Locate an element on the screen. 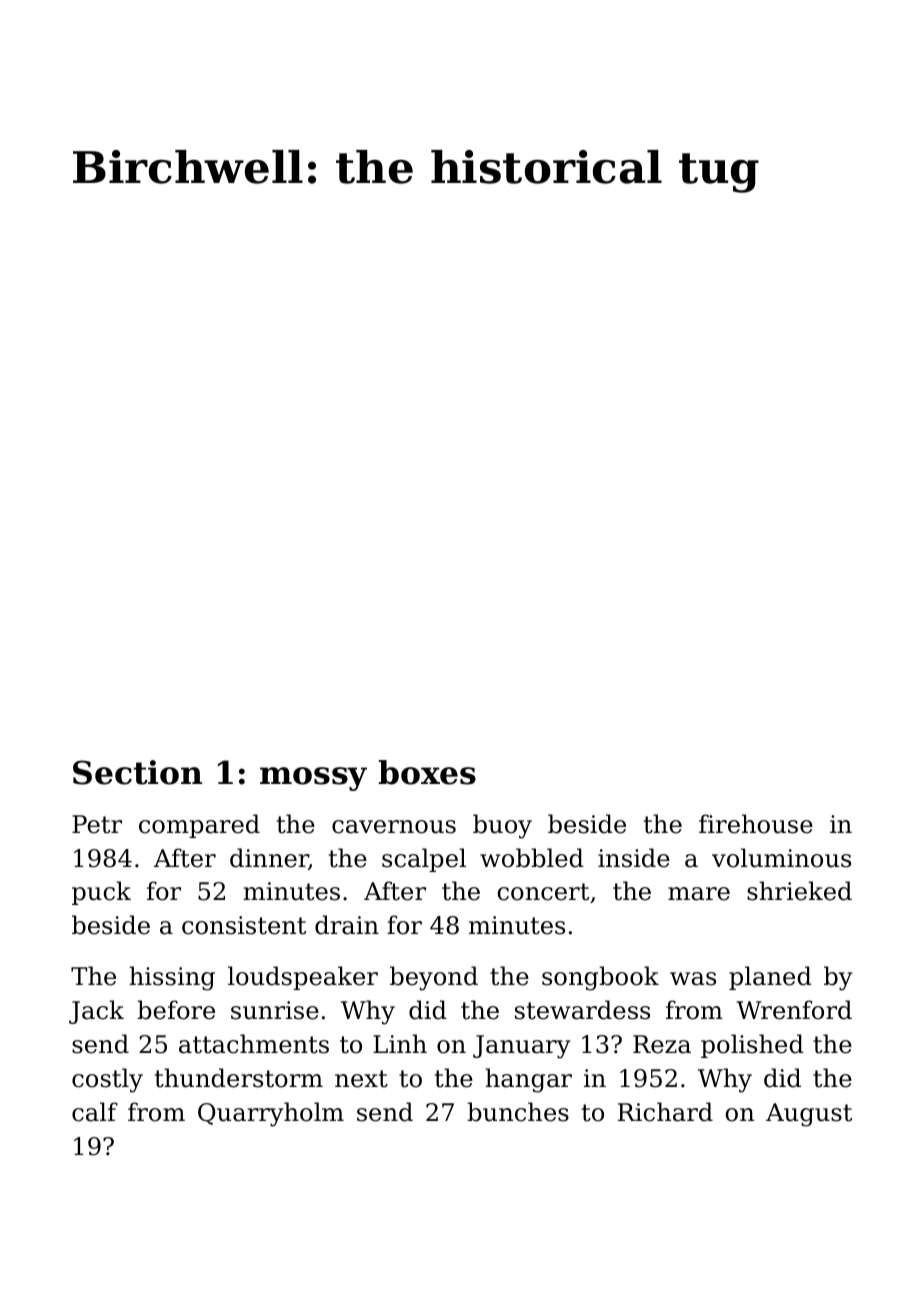 The height and width of the screenshot is (1311, 924). consistent is located at coordinates (244, 925).
